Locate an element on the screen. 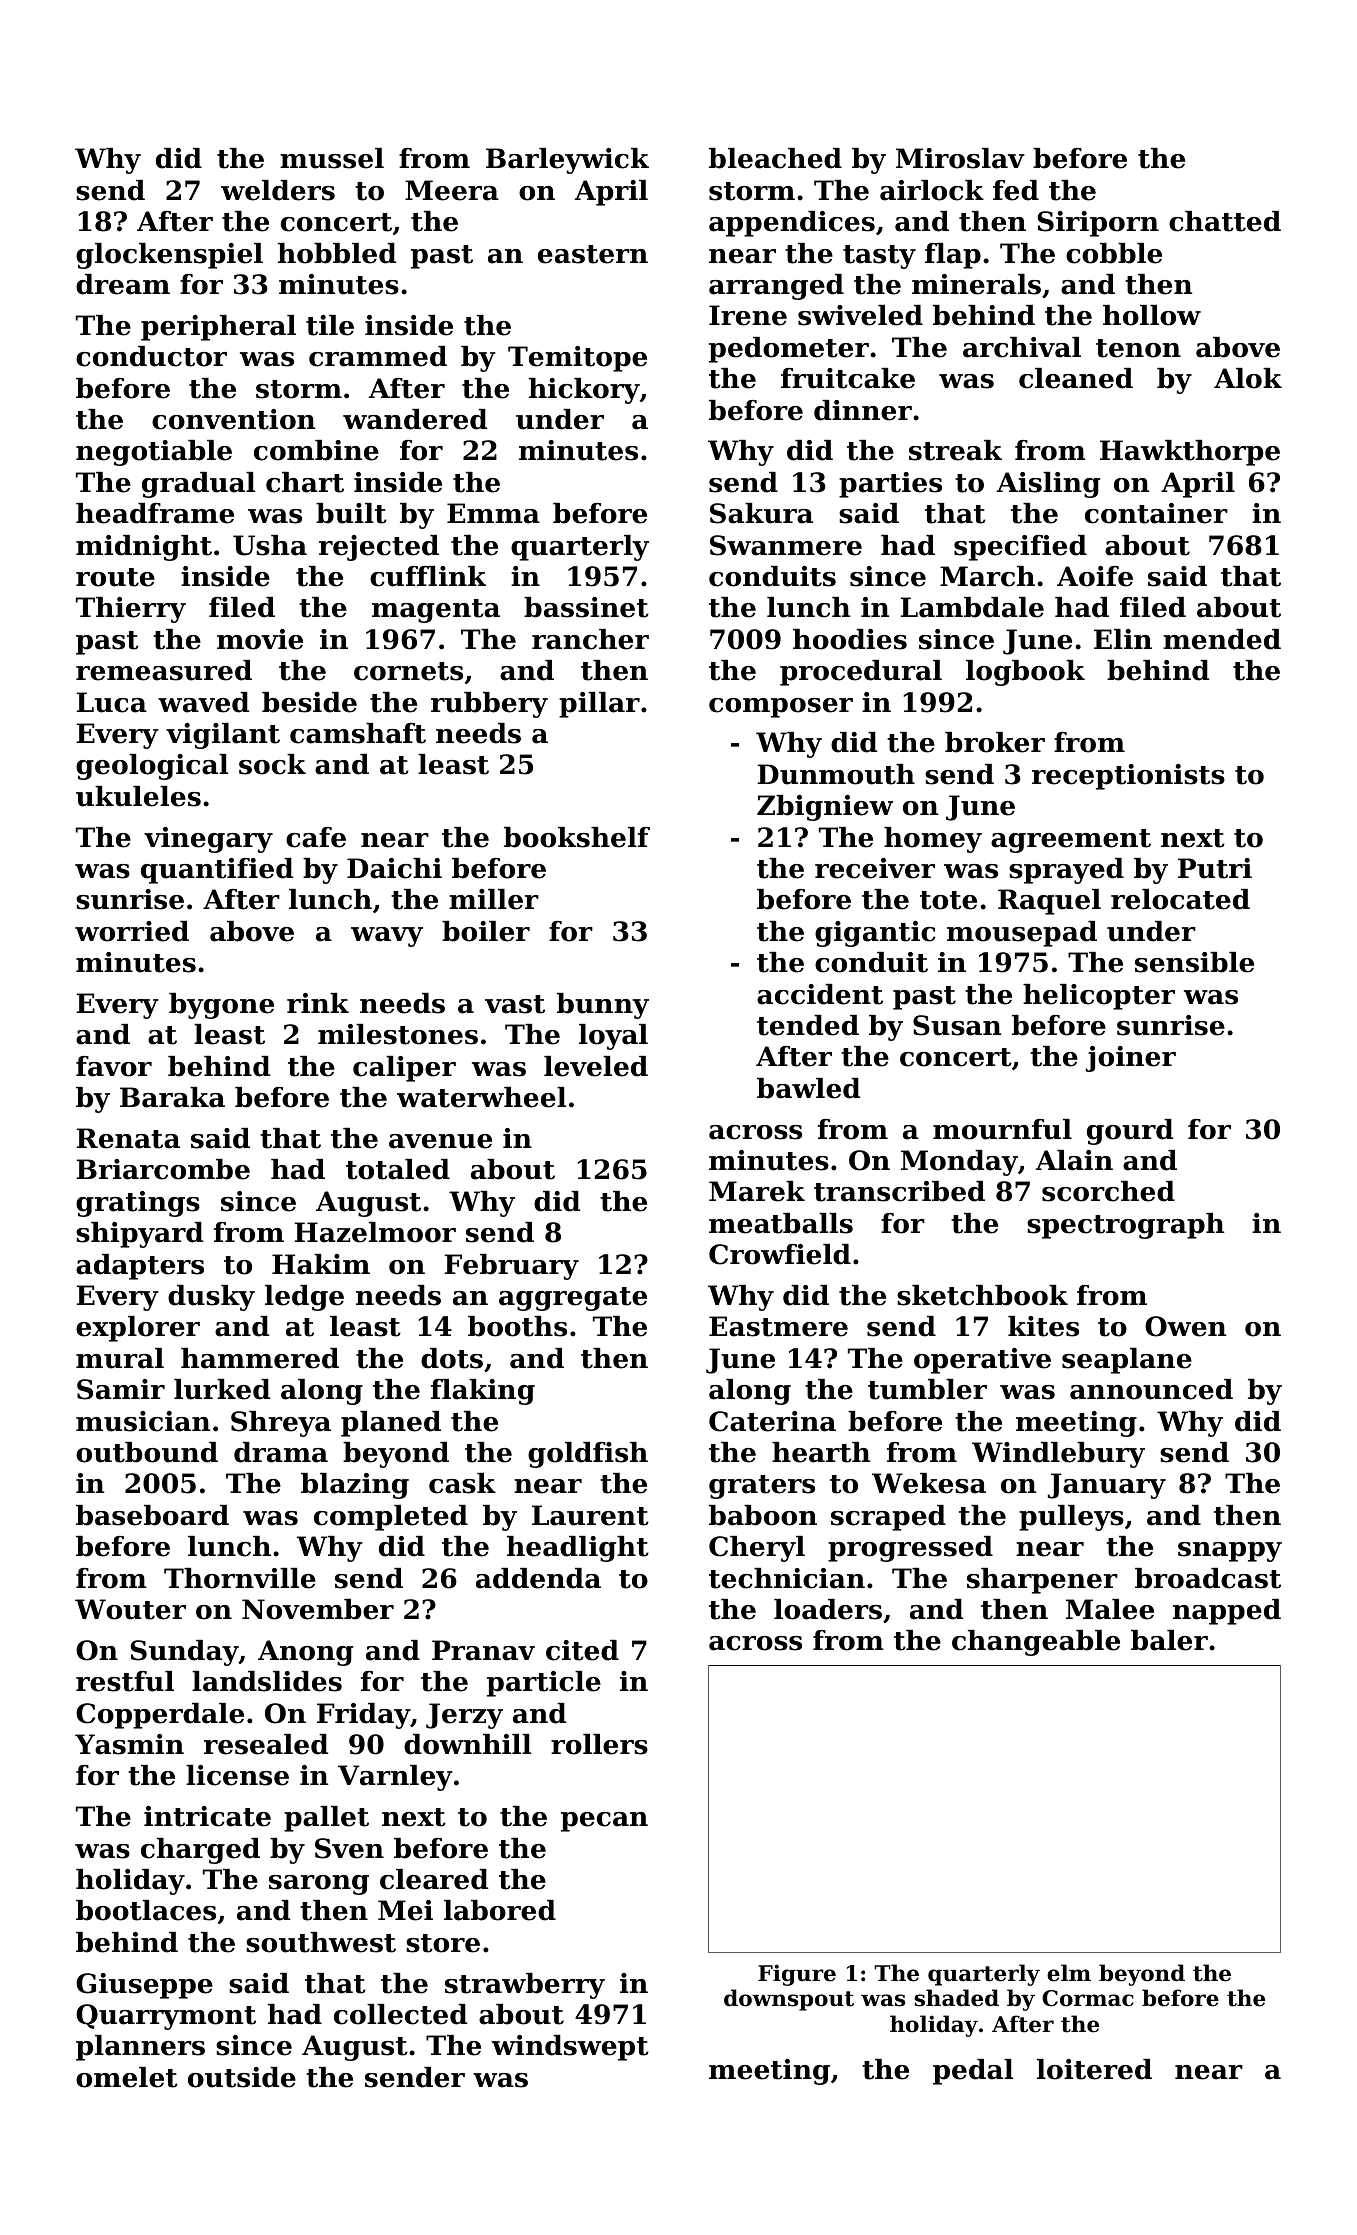 This screenshot has height=2235, width=1357. omelet is located at coordinates (127, 2077).
